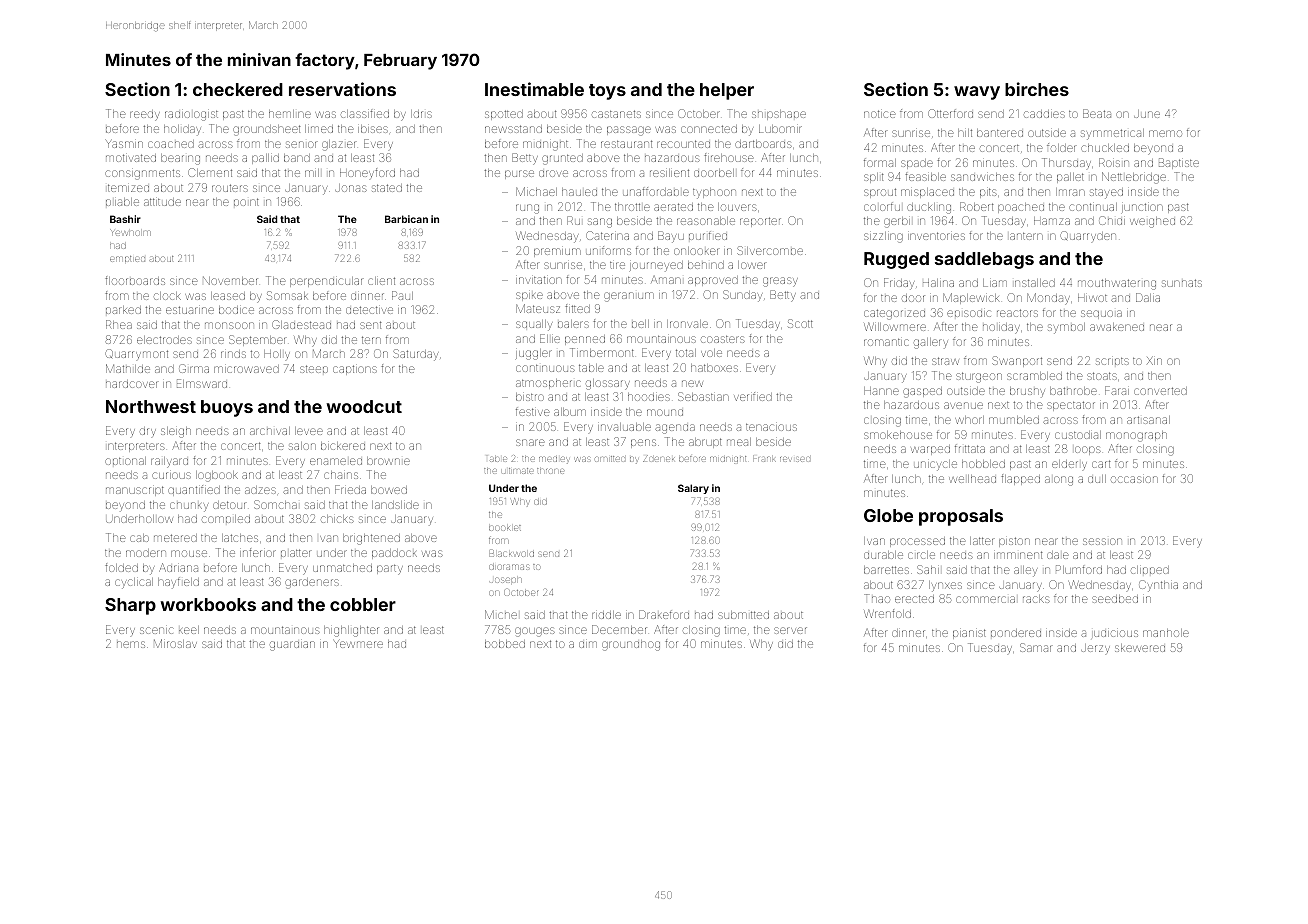 The width and height of the image is (1308, 924). What do you see at coordinates (1140, 648) in the image?
I see `skewered` at bounding box center [1140, 648].
